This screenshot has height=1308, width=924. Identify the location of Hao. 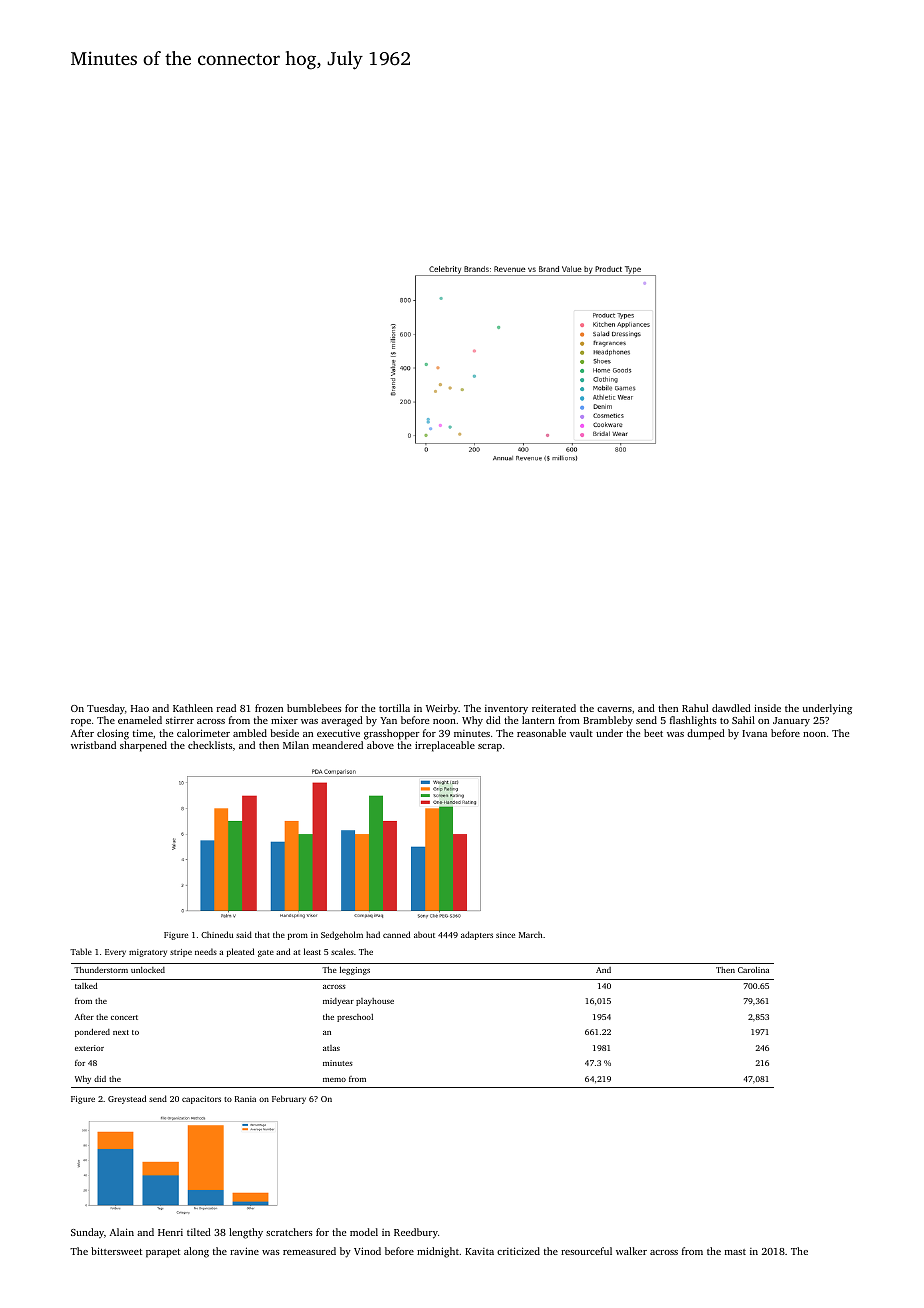
(140, 708).
